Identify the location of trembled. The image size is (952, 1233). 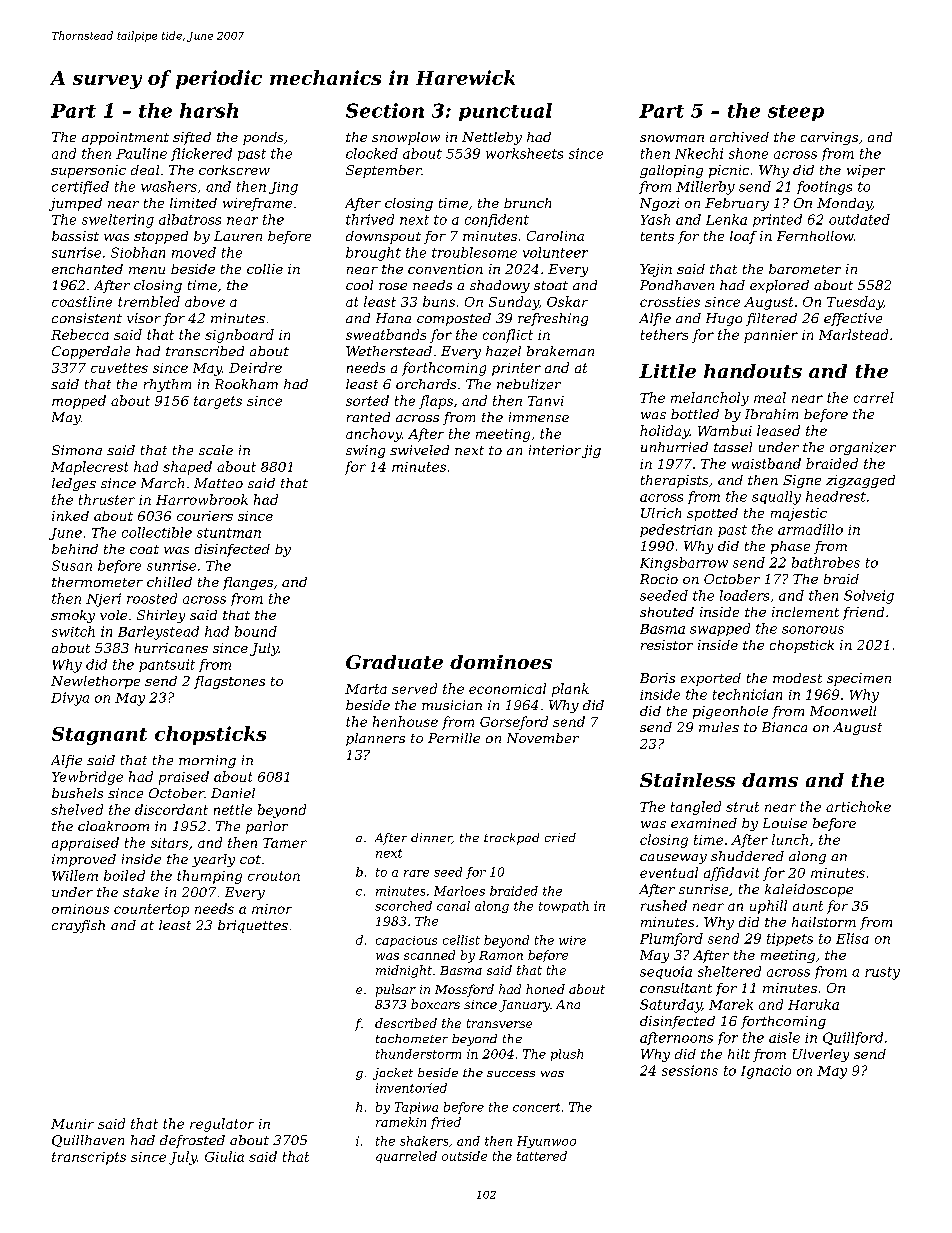
(149, 301).
